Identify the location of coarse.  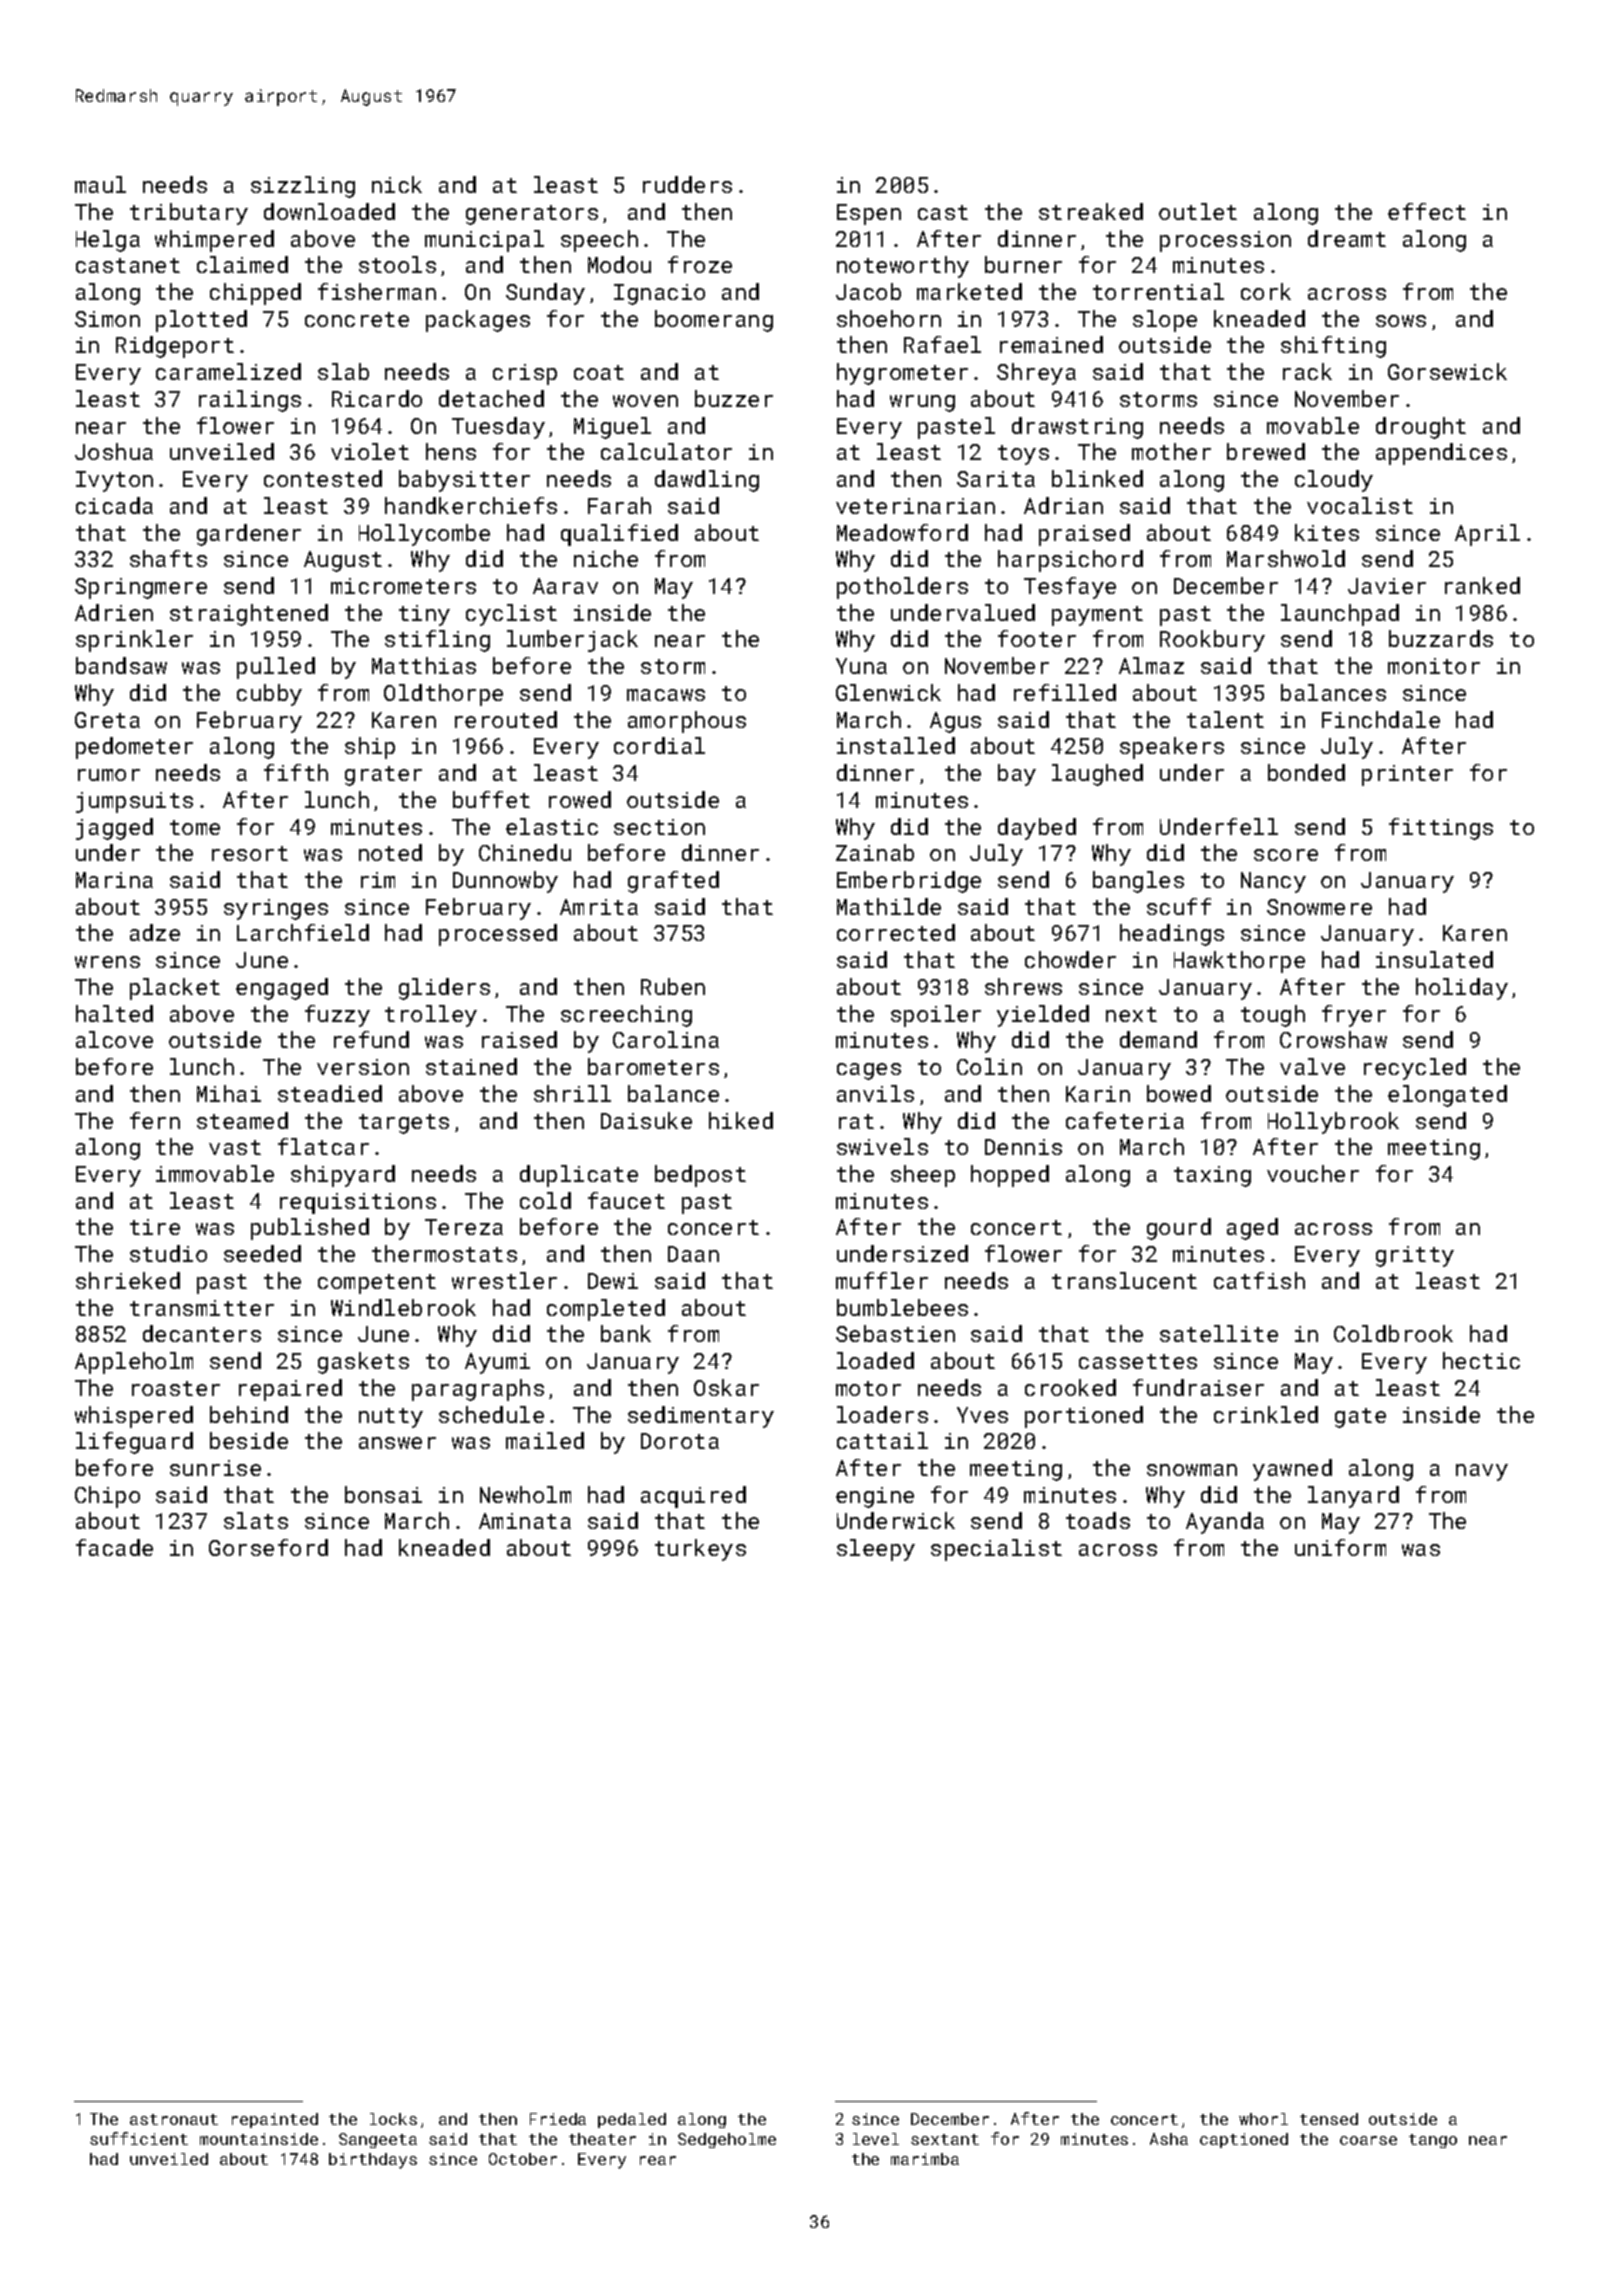
(1368, 2140).
